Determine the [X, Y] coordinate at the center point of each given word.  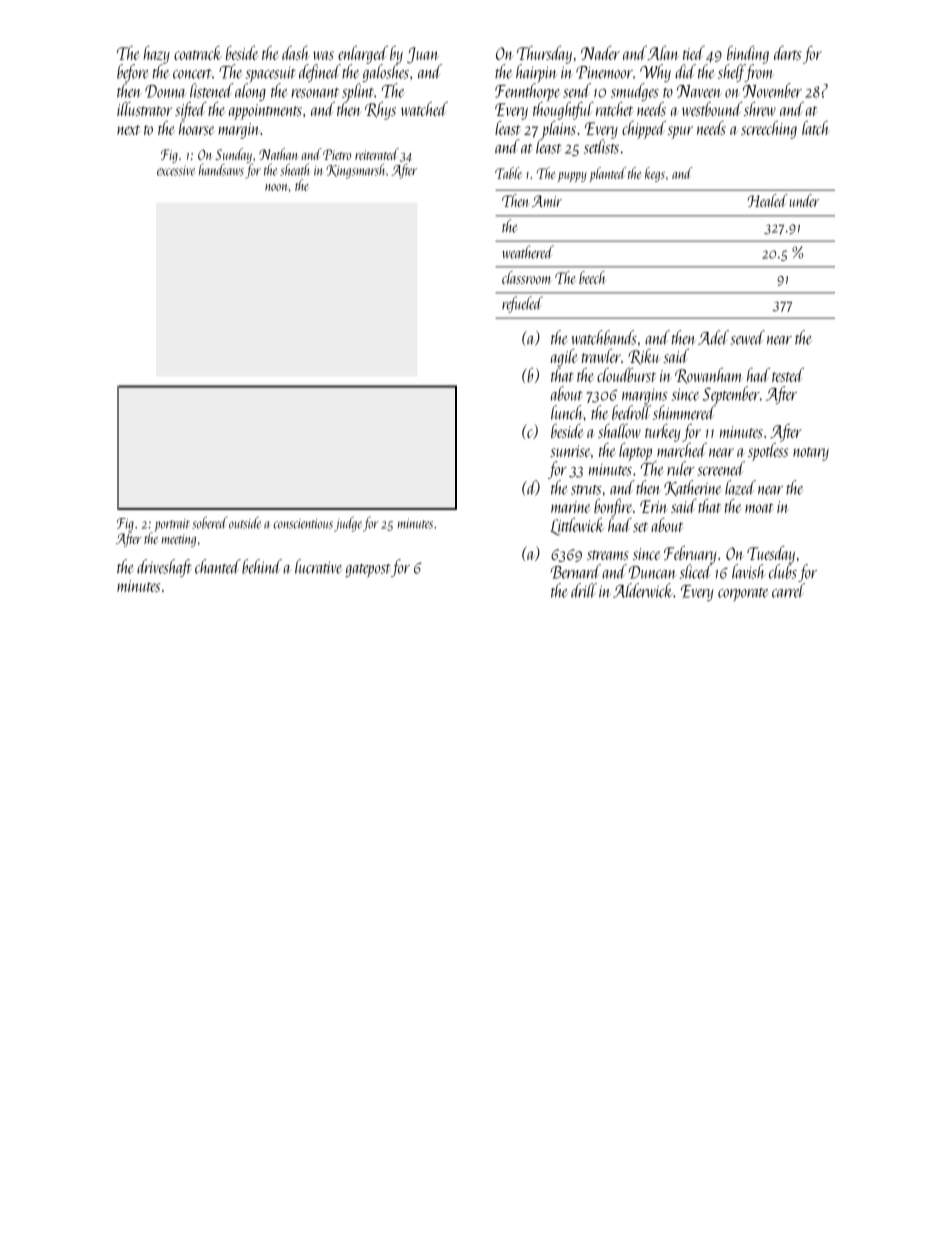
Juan [423, 55]
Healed [768, 200]
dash [295, 53]
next [128, 130]
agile [564, 358]
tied [694, 53]
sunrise [570, 451]
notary [811, 454]
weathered [528, 252]
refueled [522, 304]
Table [508, 173]
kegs [655, 174]
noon [276, 187]
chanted [218, 566]
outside [245, 522]
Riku [644, 357]
